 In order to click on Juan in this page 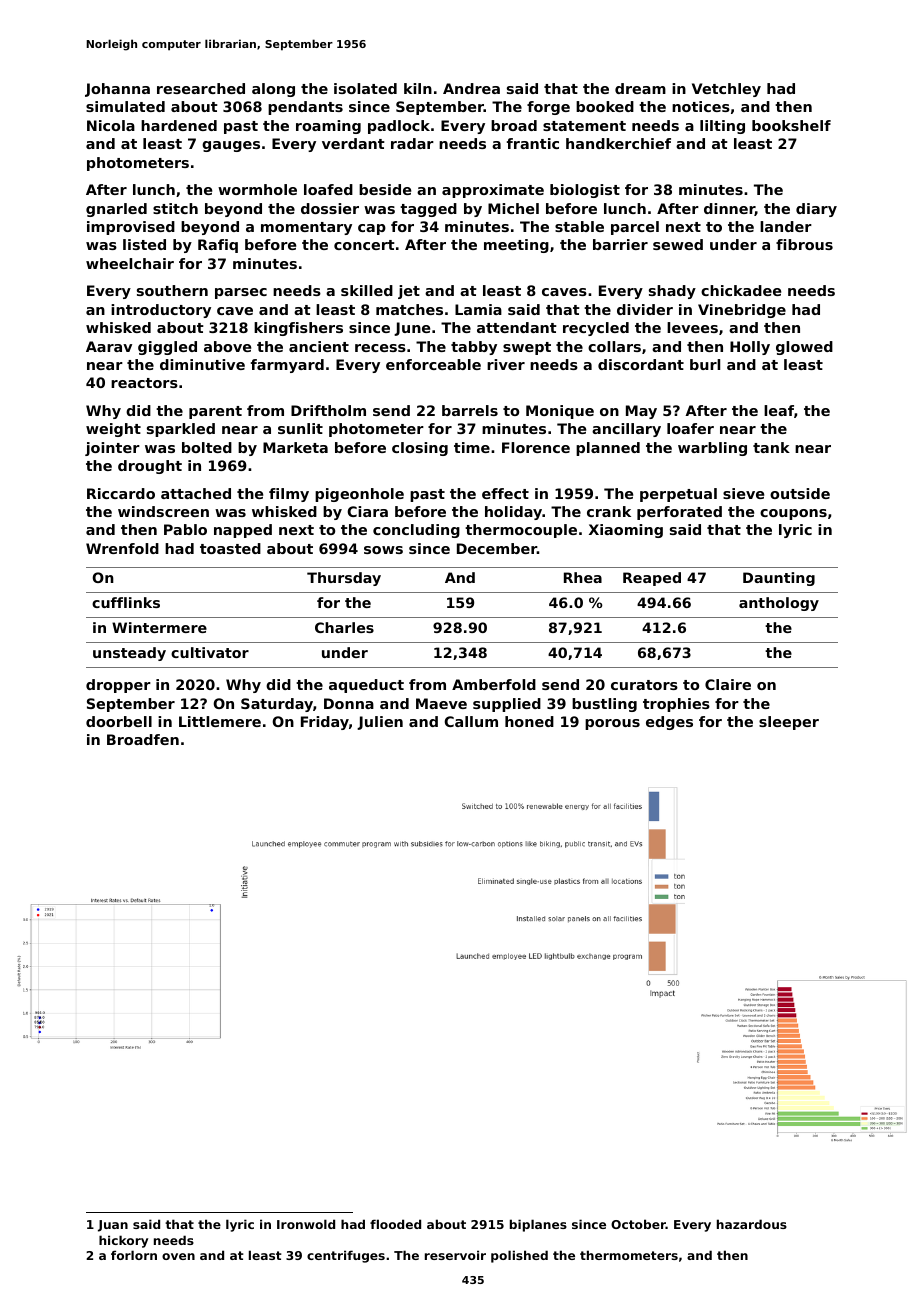, I will do `click(113, 1226)`.
